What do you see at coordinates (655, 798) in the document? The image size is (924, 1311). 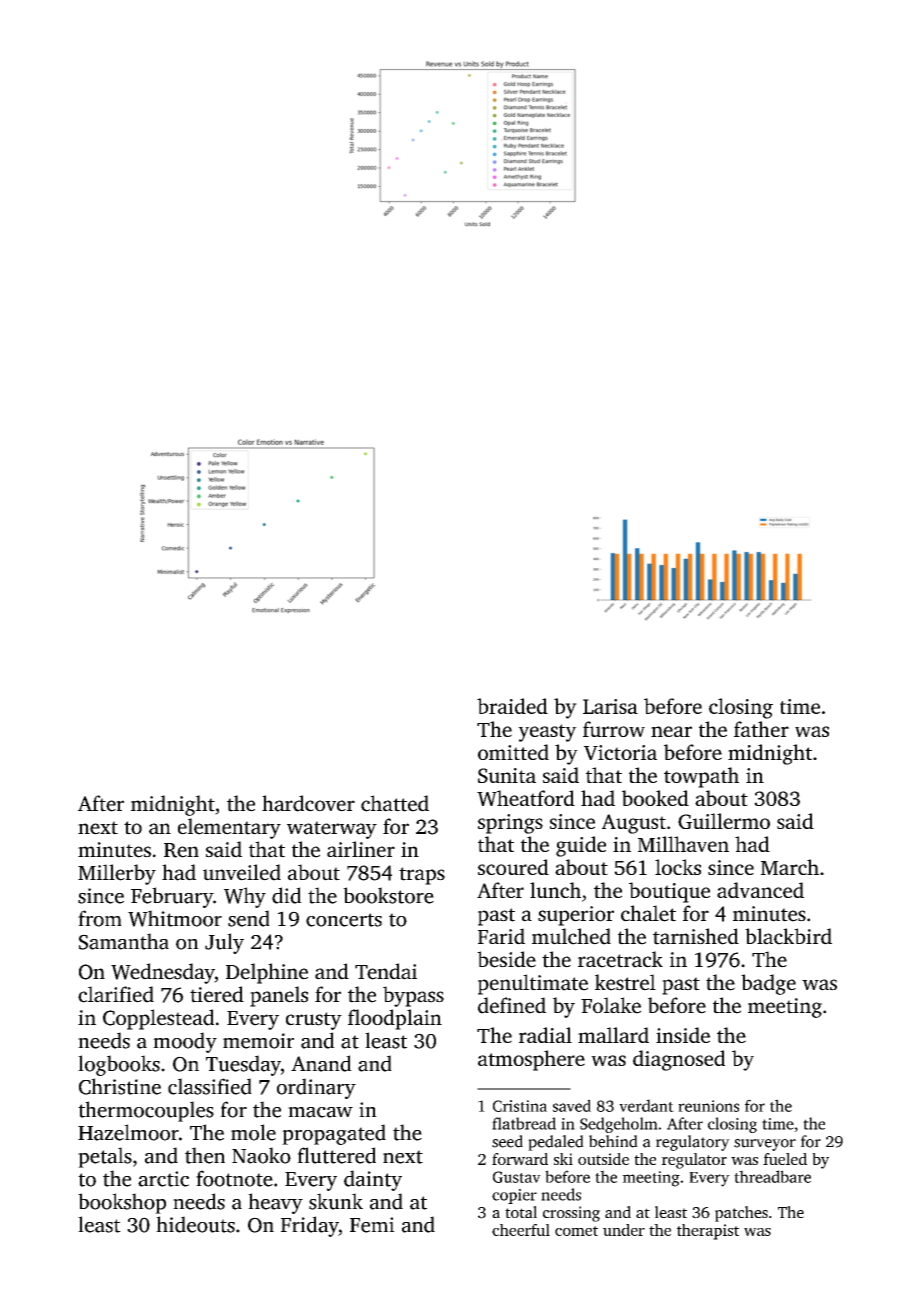 I see `booked` at bounding box center [655, 798].
